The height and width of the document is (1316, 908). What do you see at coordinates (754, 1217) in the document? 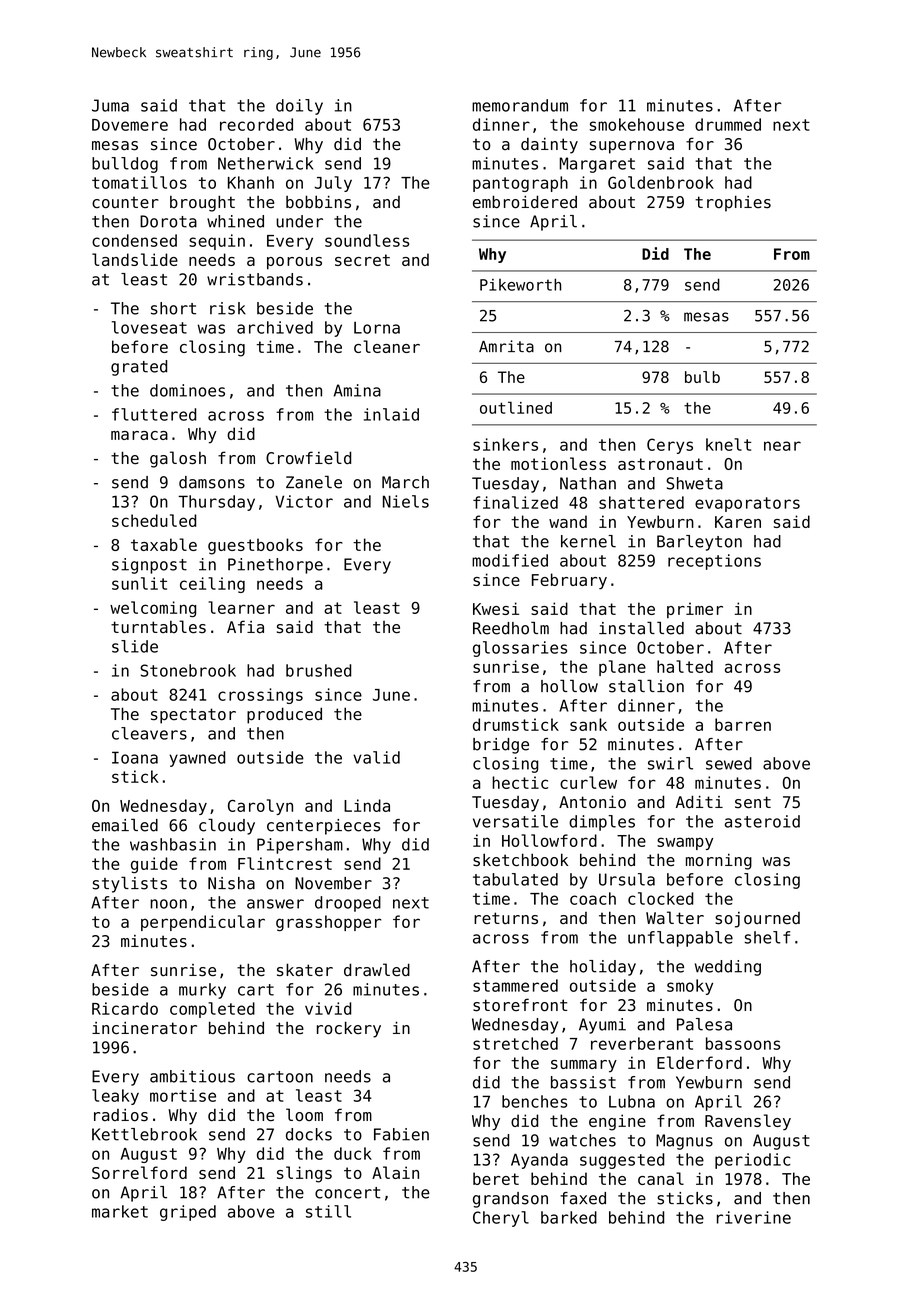
I see `riverine` at bounding box center [754, 1217].
